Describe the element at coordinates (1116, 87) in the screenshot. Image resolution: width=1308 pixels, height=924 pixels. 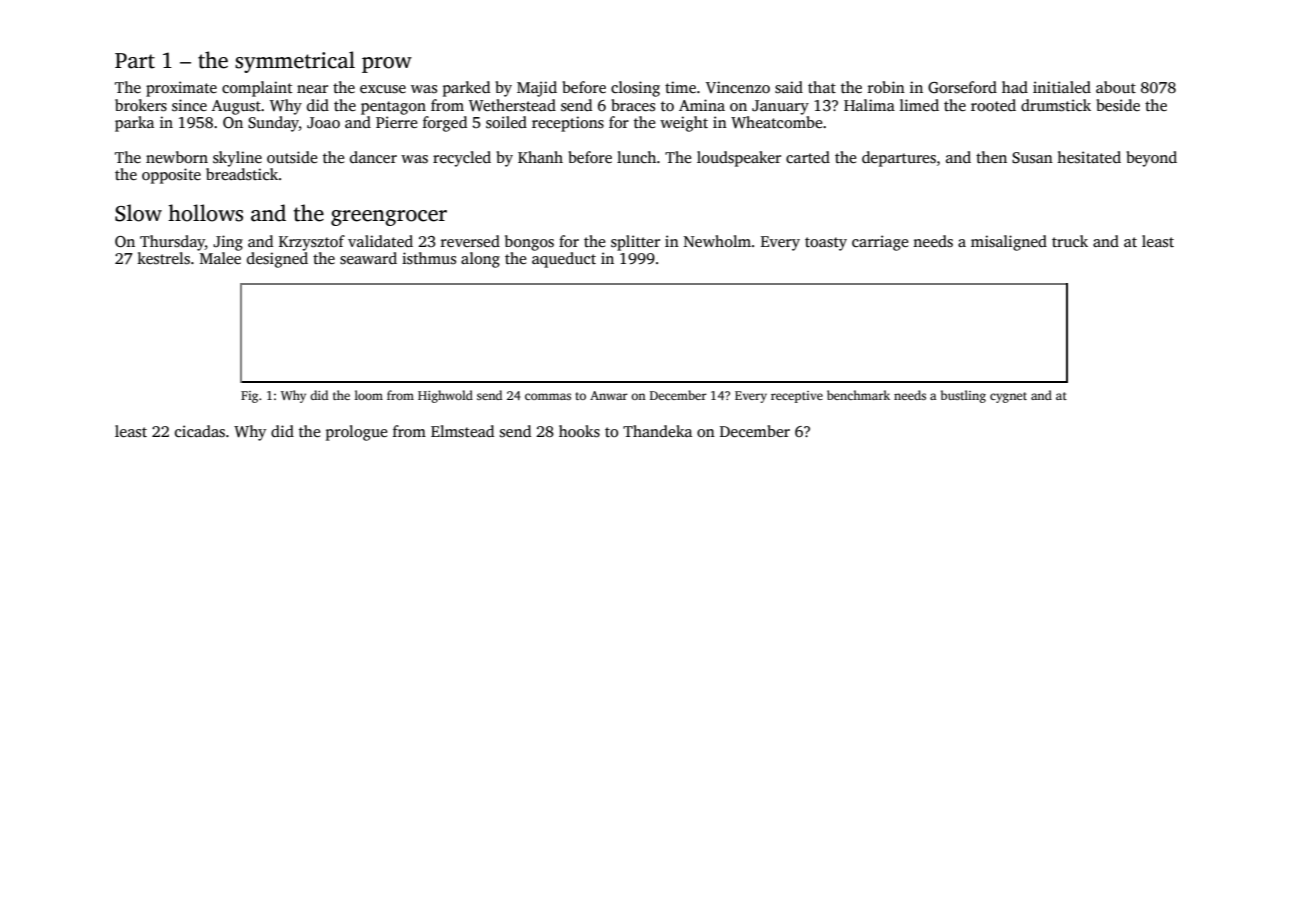
I see `about` at that location.
